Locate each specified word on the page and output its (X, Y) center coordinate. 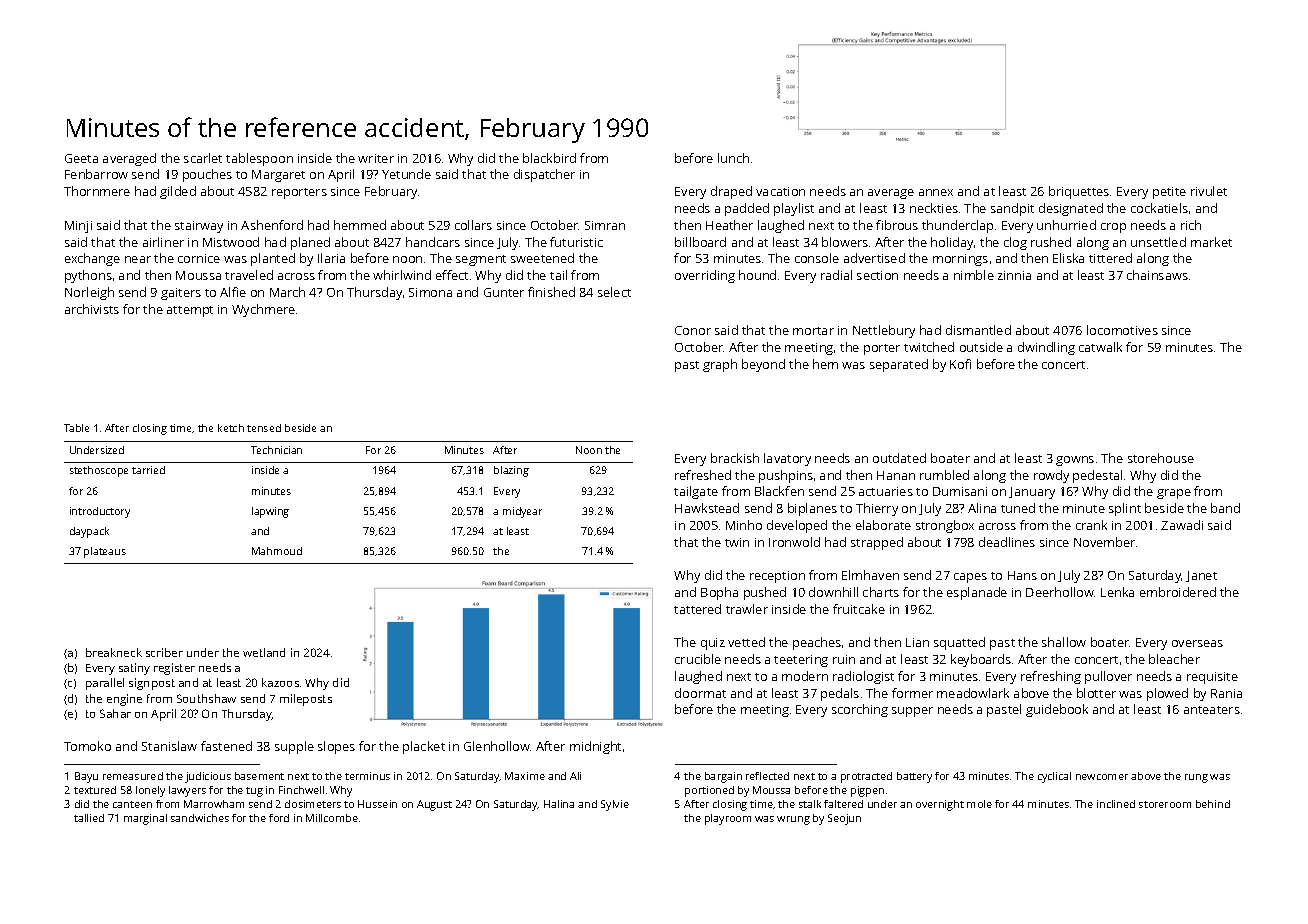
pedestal (1097, 476)
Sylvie (615, 805)
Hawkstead (707, 508)
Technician (276, 450)
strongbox (945, 526)
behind (1213, 804)
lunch (733, 158)
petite (1169, 193)
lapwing (270, 512)
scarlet (203, 158)
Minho (744, 525)
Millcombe (332, 818)
